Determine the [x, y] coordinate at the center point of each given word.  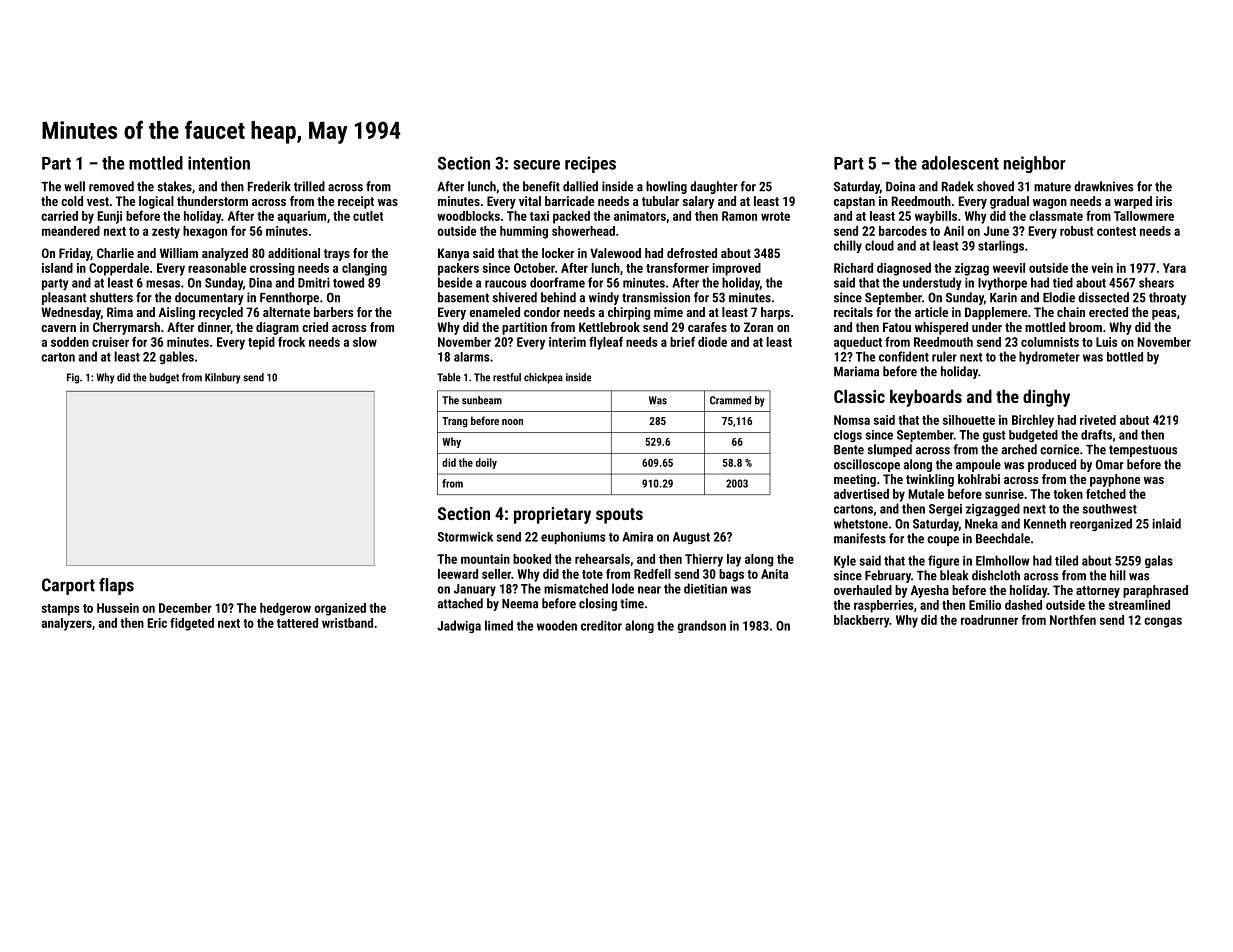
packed [571, 217]
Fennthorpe [289, 298]
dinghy [1046, 398]
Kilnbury [222, 378]
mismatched [576, 588]
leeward [458, 574]
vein [1102, 268]
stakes [174, 186]
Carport [68, 586]
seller [496, 574]
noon [512, 422]
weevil [1009, 268]
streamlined [1139, 605]
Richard [853, 268]
